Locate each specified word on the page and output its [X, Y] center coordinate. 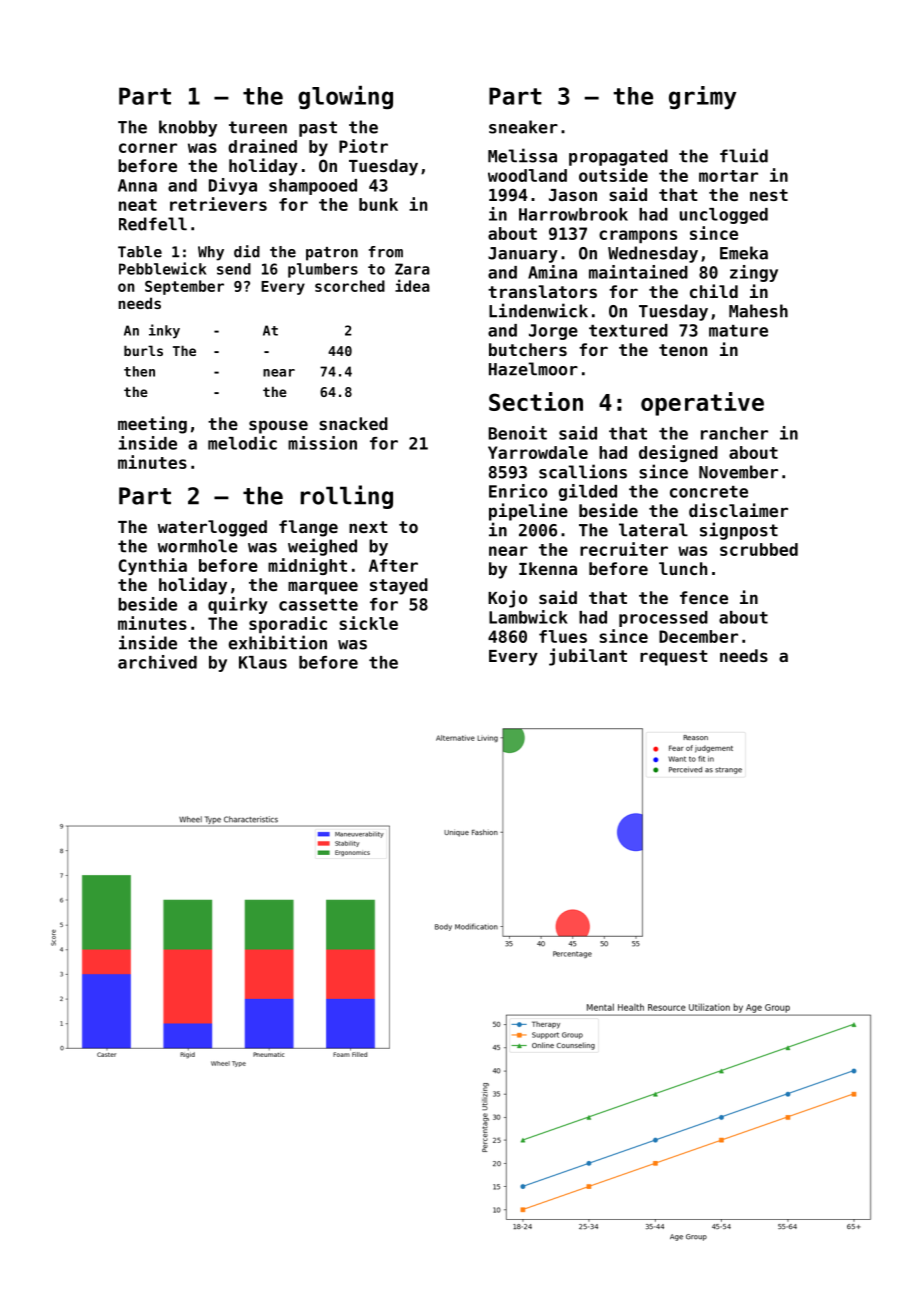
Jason [573, 195]
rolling [347, 497]
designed [678, 453]
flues [563, 636]
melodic [242, 443]
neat [138, 205]
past [318, 129]
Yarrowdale [538, 452]
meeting [152, 425]
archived [157, 662]
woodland [527, 175]
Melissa [522, 155]
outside [613, 175]
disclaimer [738, 510]
